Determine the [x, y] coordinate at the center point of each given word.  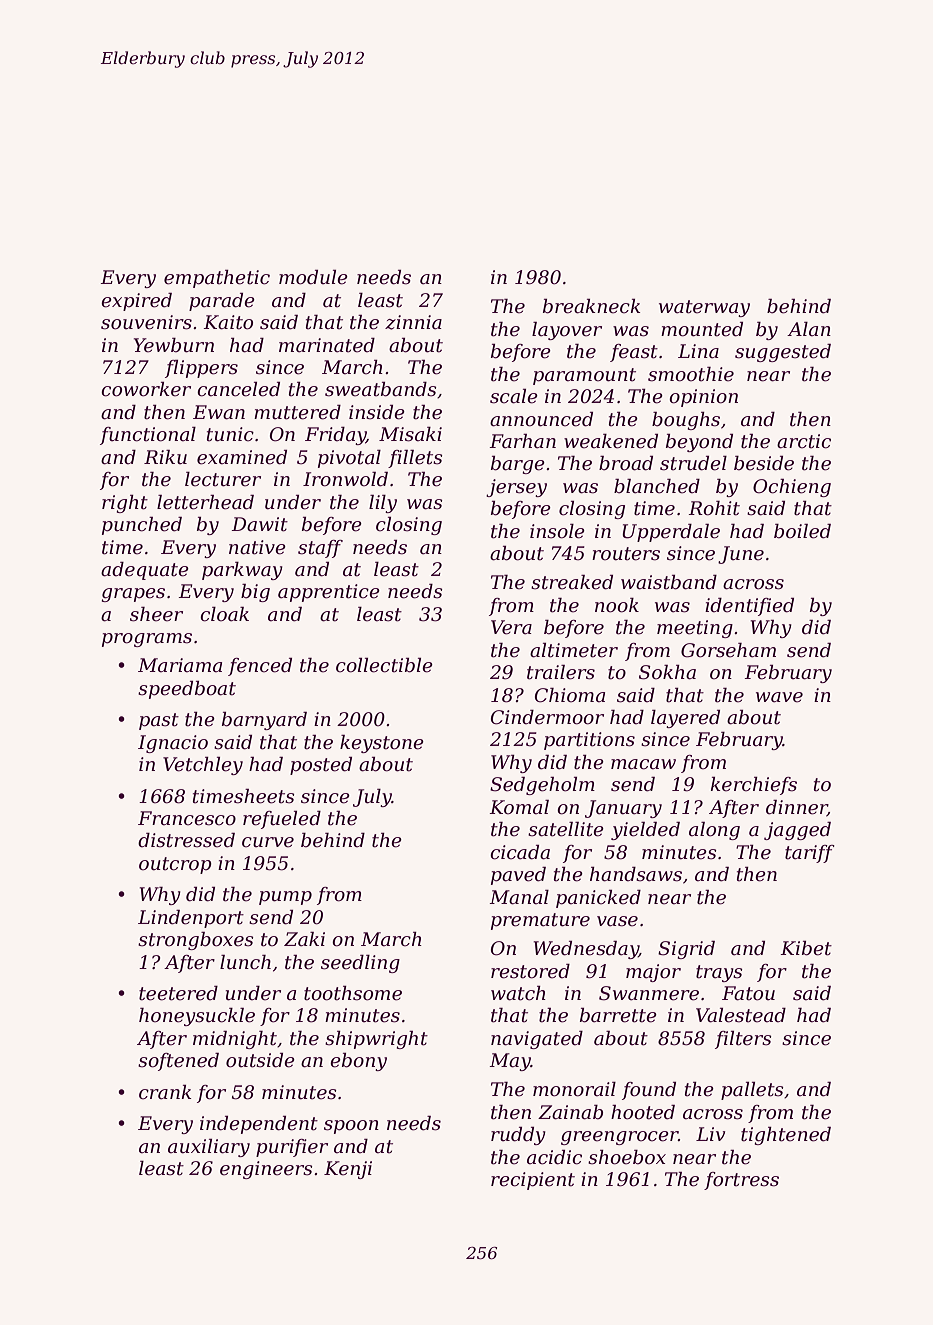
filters [743, 1040]
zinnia [413, 322]
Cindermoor [547, 717]
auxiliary [209, 1148]
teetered [178, 993]
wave [779, 697]
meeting [695, 629]
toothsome [353, 993]
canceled [238, 389]
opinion [703, 398]
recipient [533, 1181]
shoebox [627, 1157]
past [159, 721]
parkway [242, 571]
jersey [516, 488]
